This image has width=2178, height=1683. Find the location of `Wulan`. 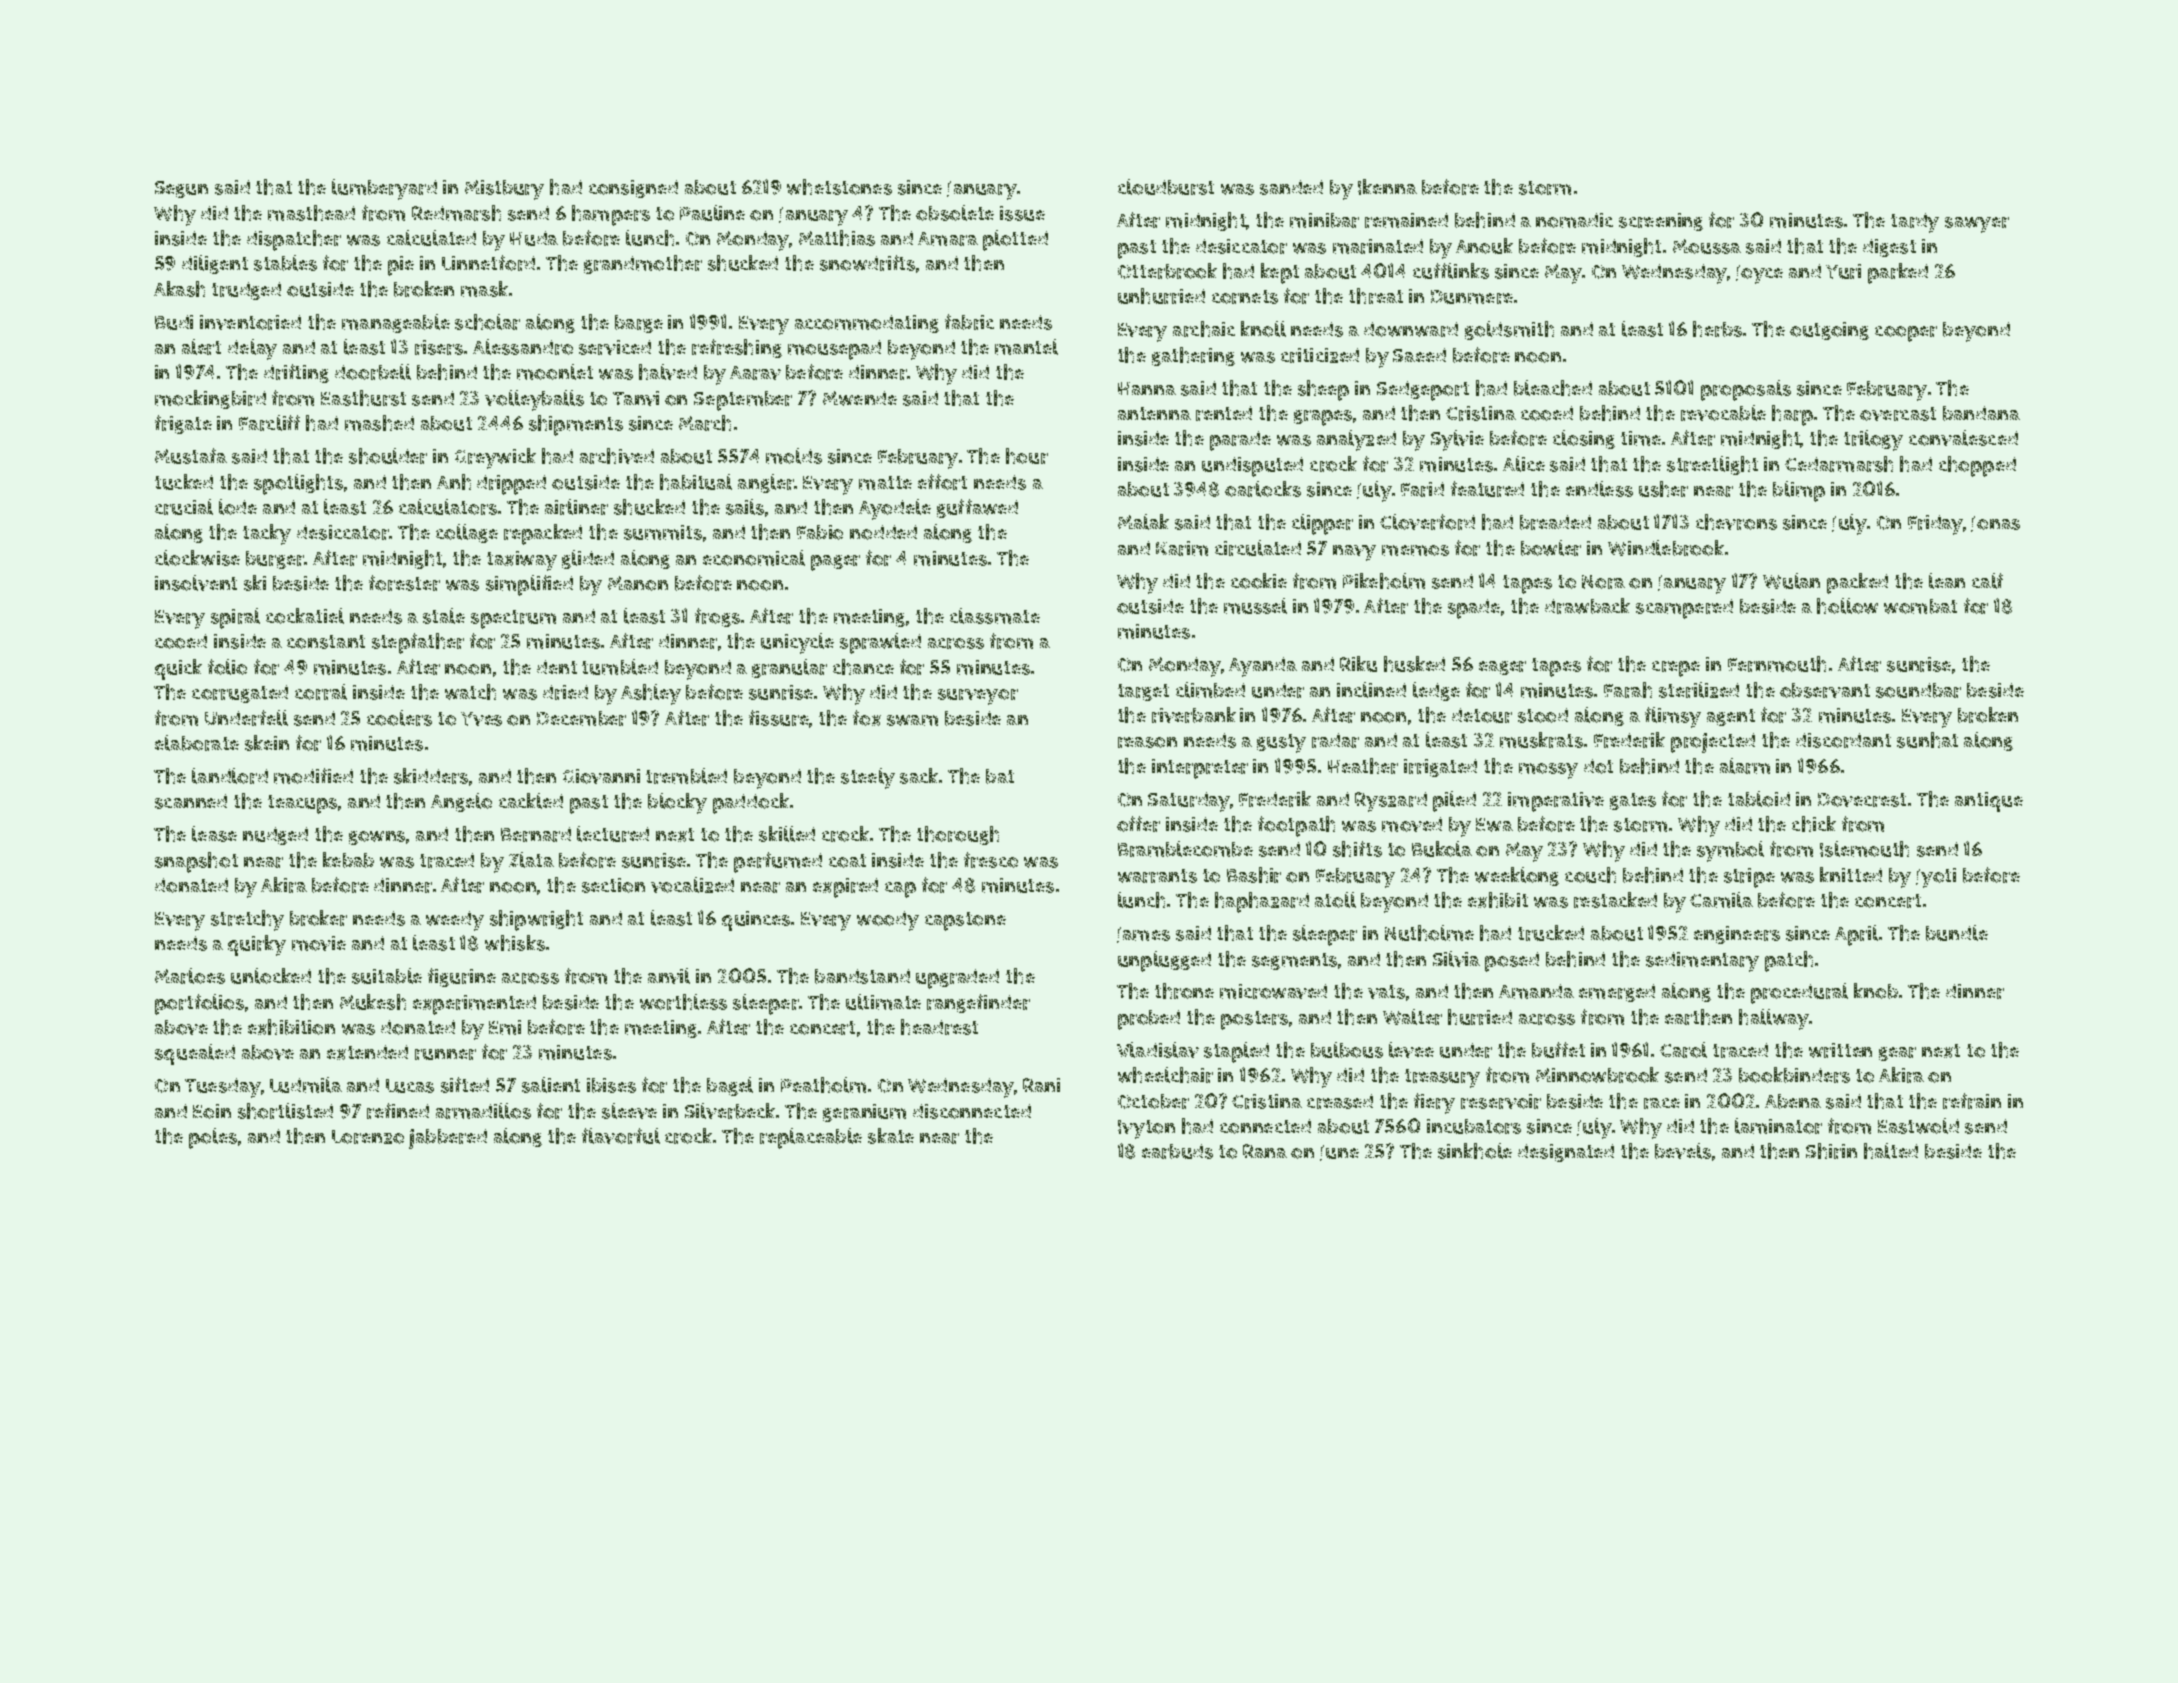

Wulan is located at coordinates (1791, 581).
